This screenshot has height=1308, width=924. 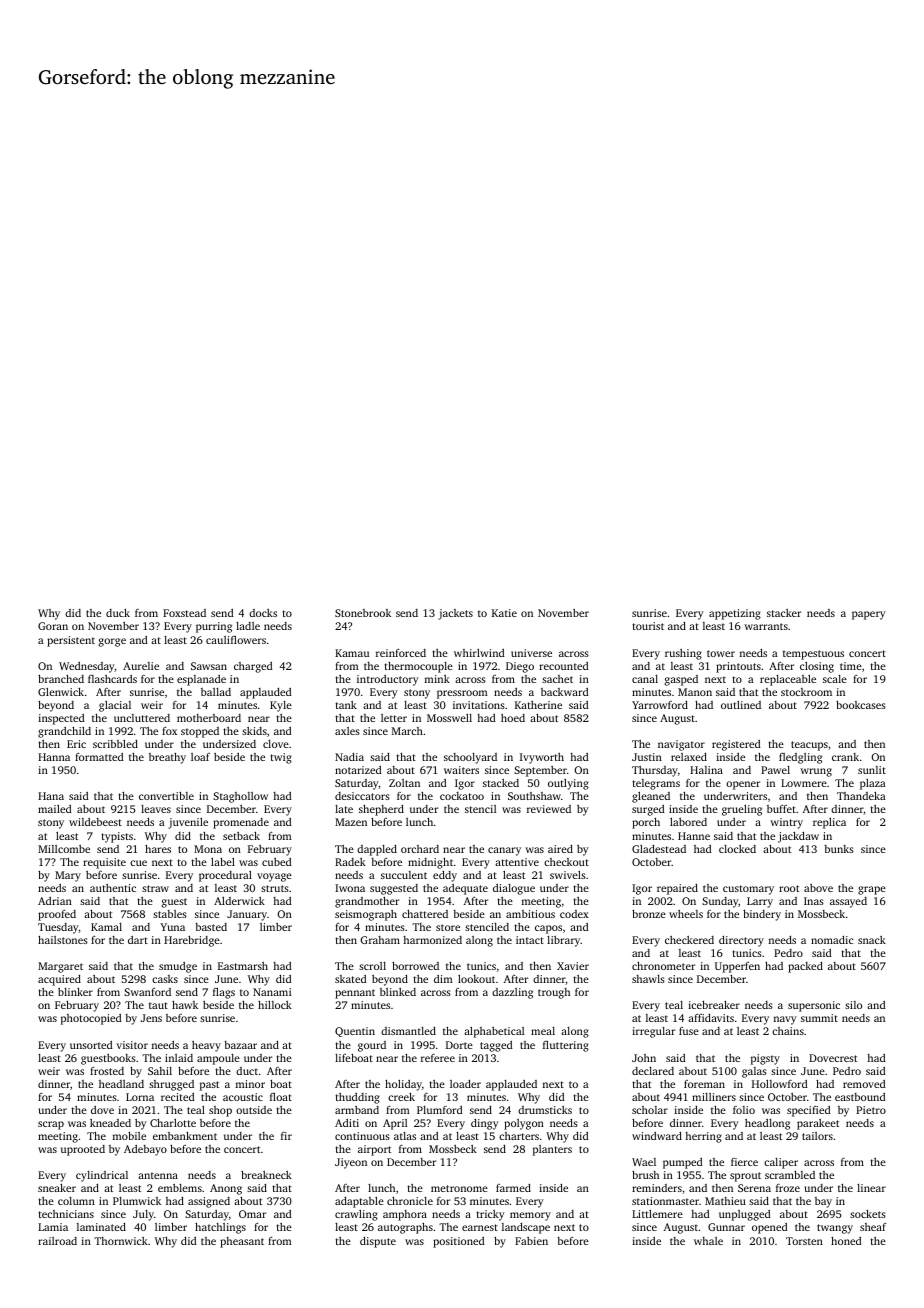 What do you see at coordinates (846, 1241) in the screenshot?
I see `honed` at bounding box center [846, 1241].
